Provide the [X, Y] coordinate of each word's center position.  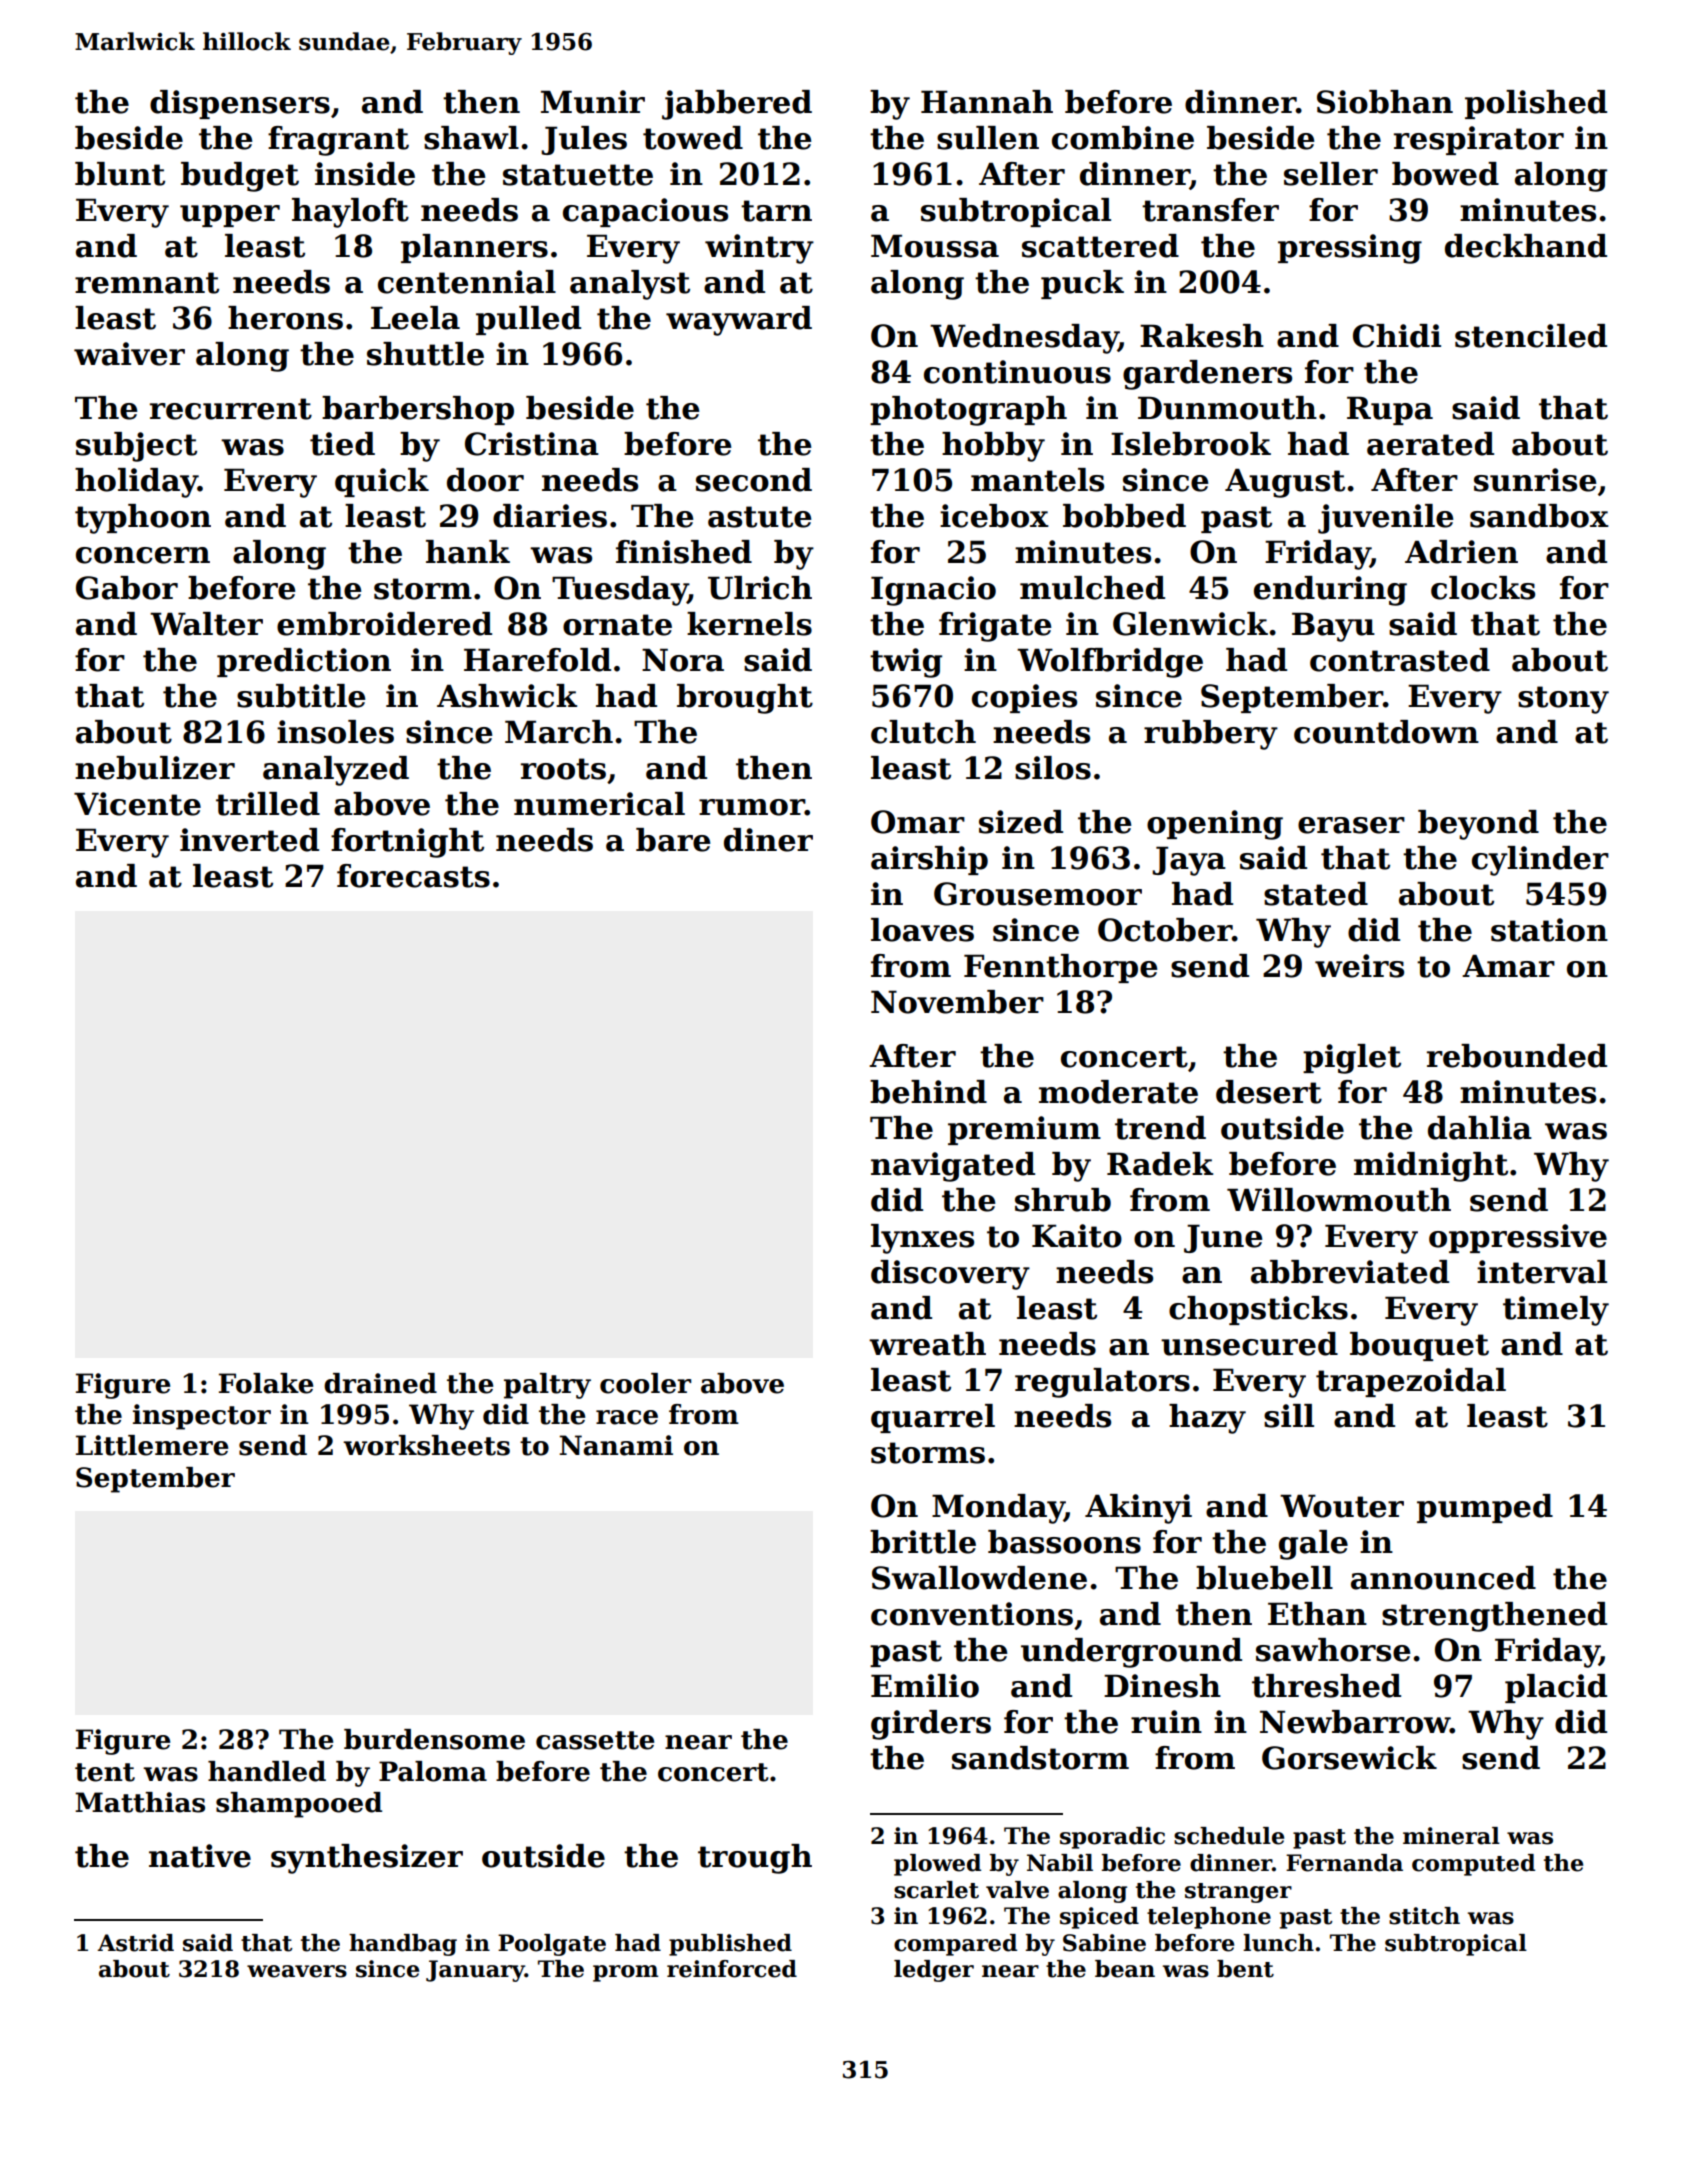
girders [931, 1725]
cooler [645, 1383]
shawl [471, 138]
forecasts [413, 876]
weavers [297, 1971]
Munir [593, 102]
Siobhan [1385, 102]
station [1549, 930]
